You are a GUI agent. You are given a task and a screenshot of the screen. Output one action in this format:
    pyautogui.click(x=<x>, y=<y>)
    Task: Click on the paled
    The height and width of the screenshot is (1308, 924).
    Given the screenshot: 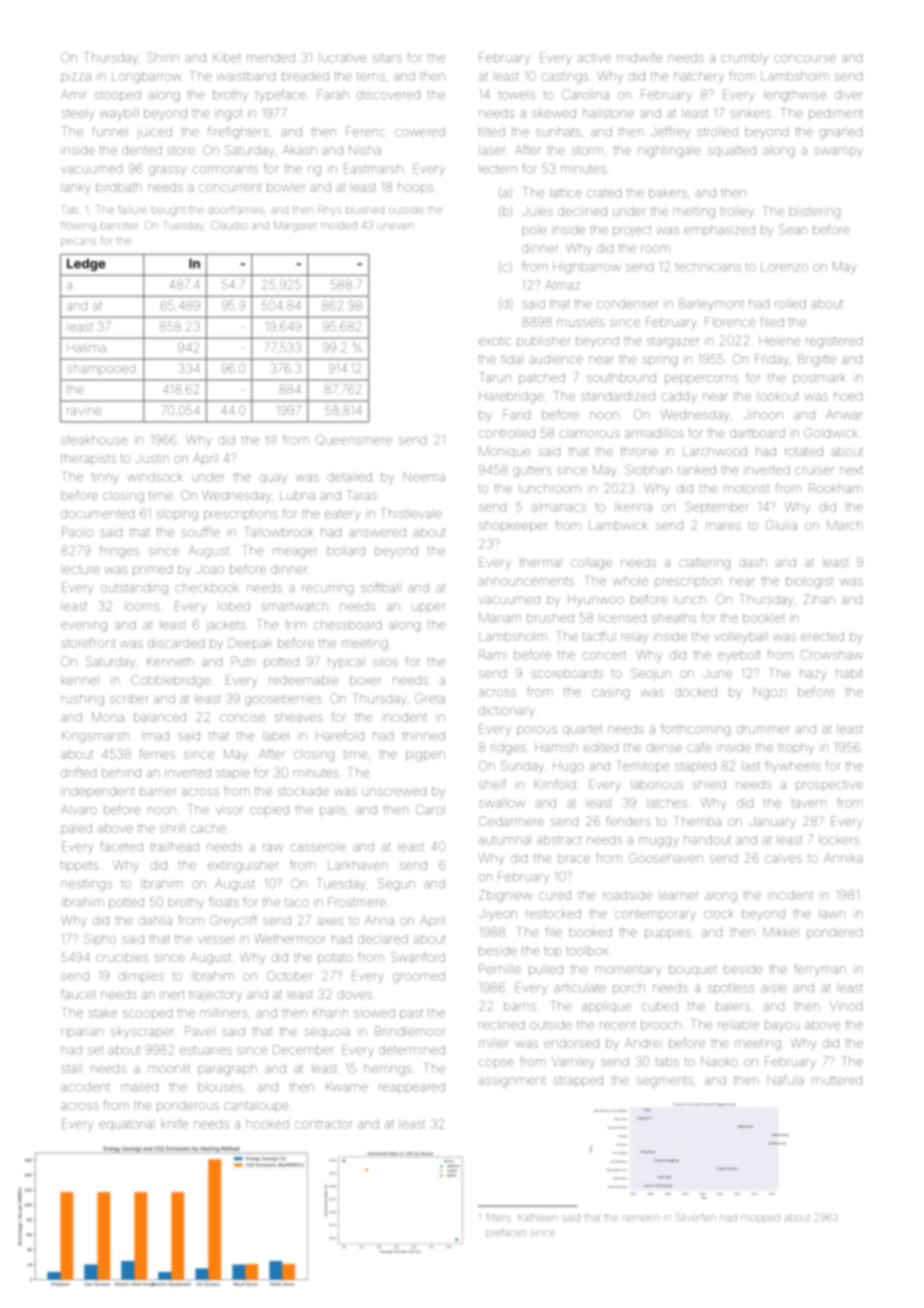 What is the action you would take?
    pyautogui.click(x=77, y=828)
